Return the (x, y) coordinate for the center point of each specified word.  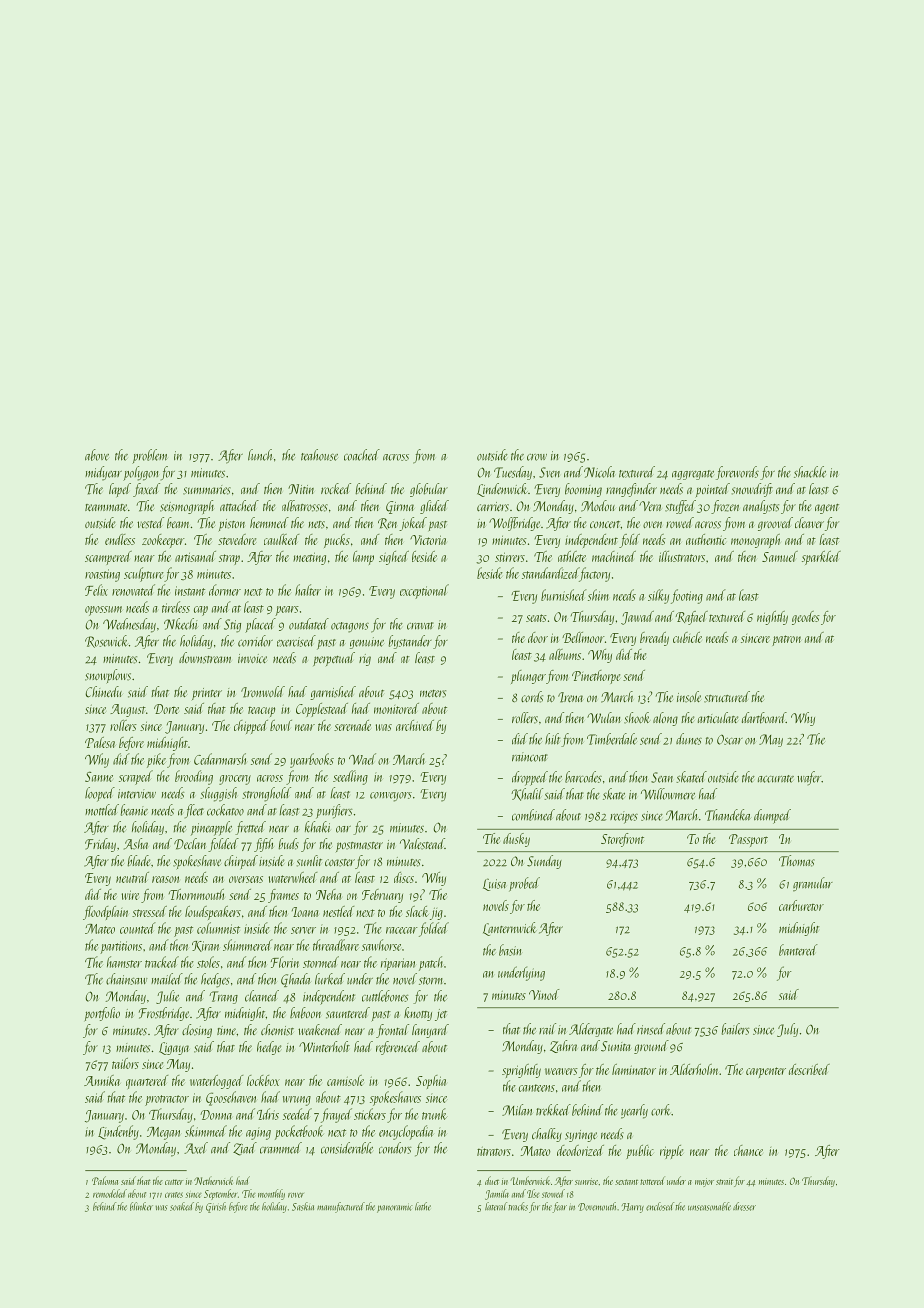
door (538, 637)
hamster (124, 962)
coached (362, 455)
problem (149, 456)
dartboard (764, 718)
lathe (423, 1206)
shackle (810, 472)
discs (404, 877)
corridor (255, 641)
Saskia (303, 1206)
